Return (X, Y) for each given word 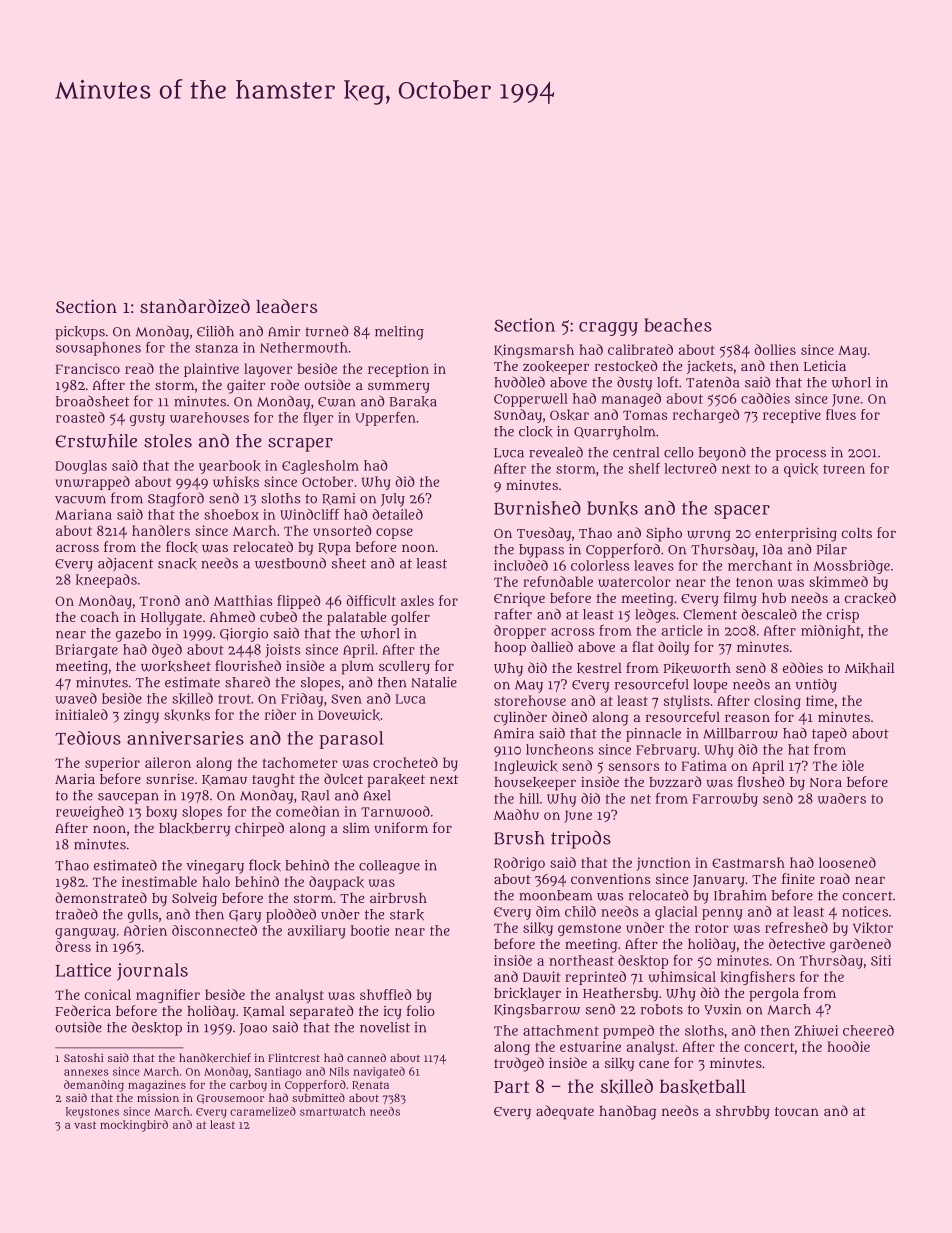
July (393, 500)
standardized (195, 306)
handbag (627, 1112)
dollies (775, 349)
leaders (286, 306)
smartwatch (333, 1111)
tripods (581, 839)
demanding (94, 1086)
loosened (847, 862)
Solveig (194, 899)
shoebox (231, 514)
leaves (654, 565)
